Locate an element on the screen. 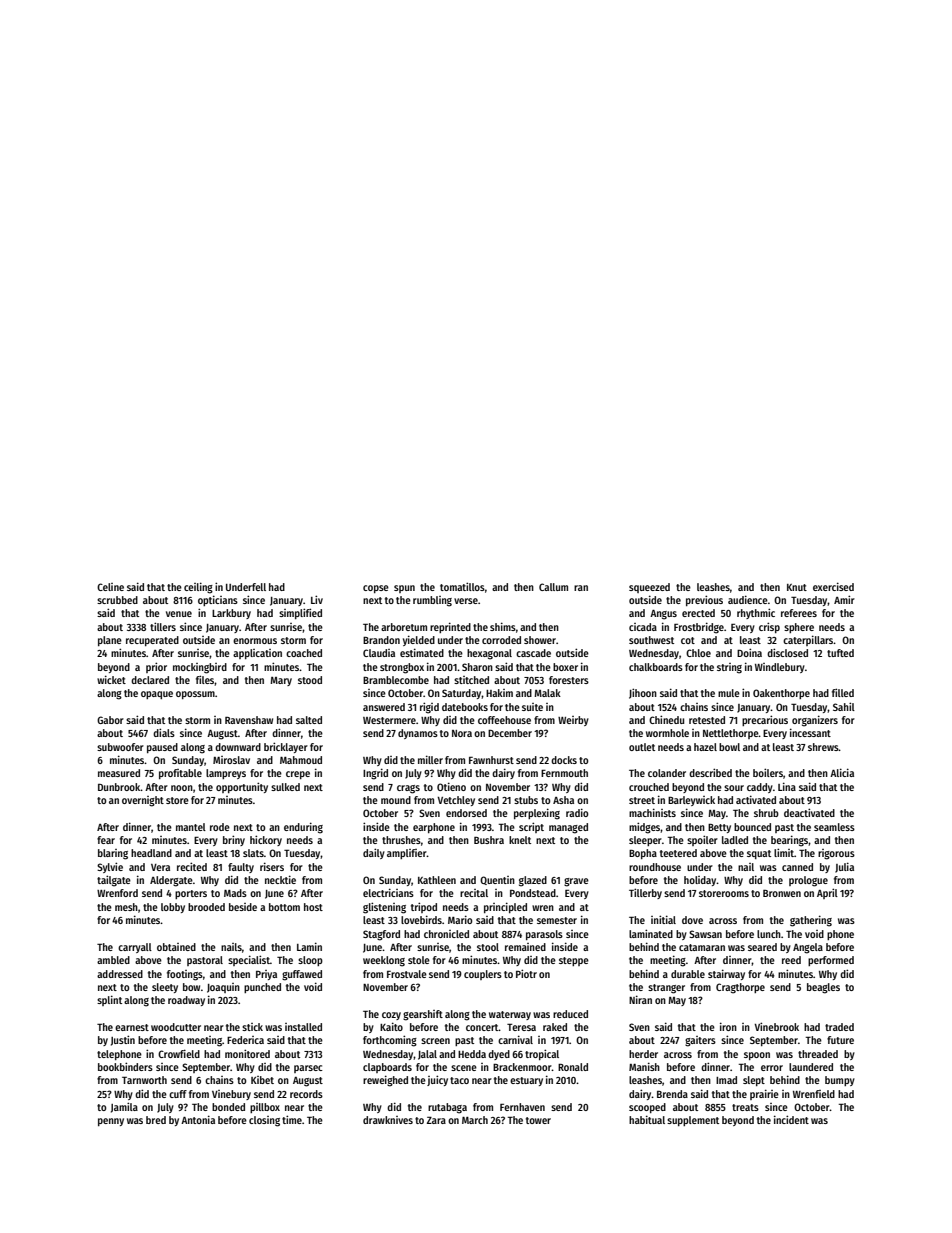  drawknives is located at coordinates (388, 1120).
